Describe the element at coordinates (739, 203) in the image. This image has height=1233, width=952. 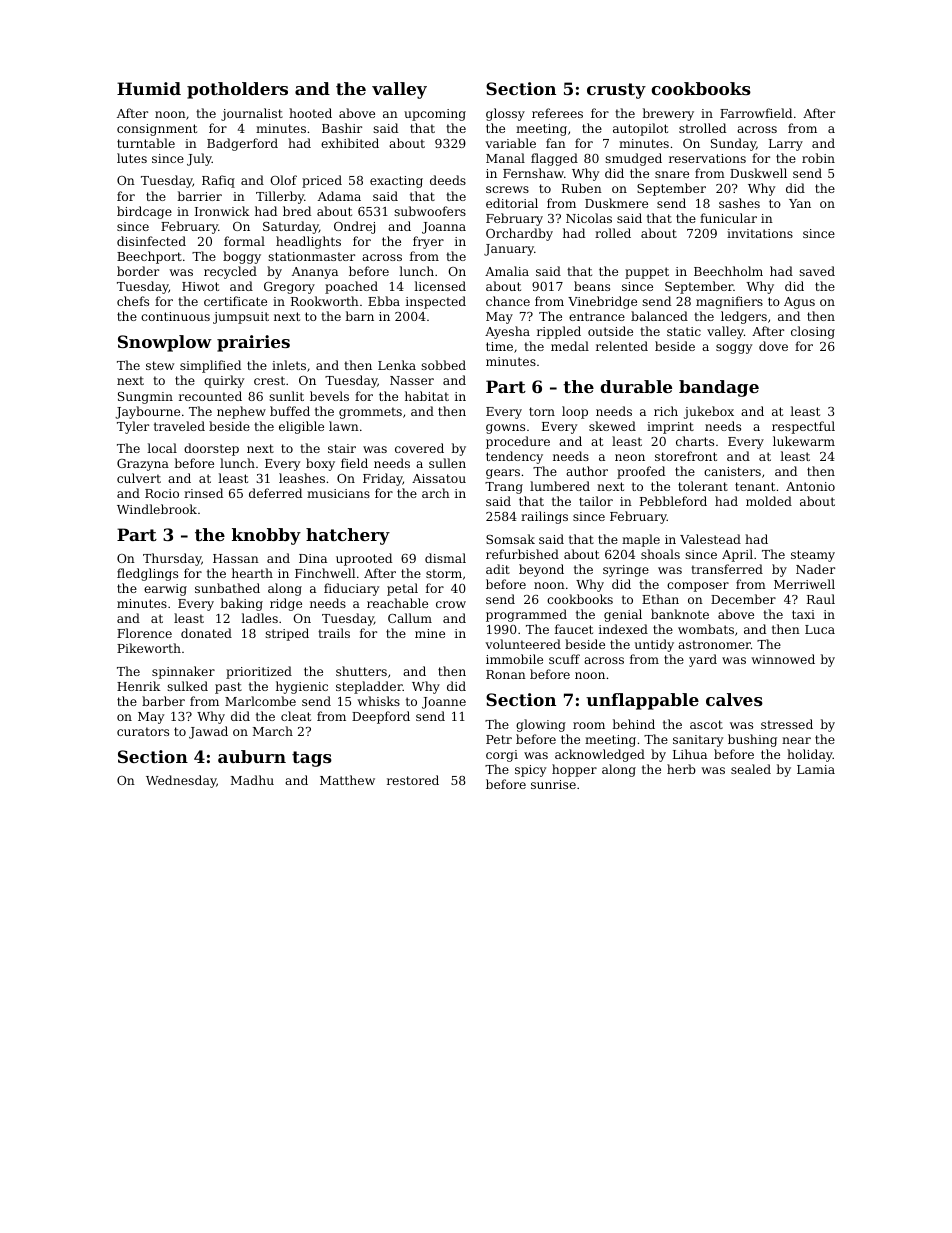
I see `sashes` at that location.
